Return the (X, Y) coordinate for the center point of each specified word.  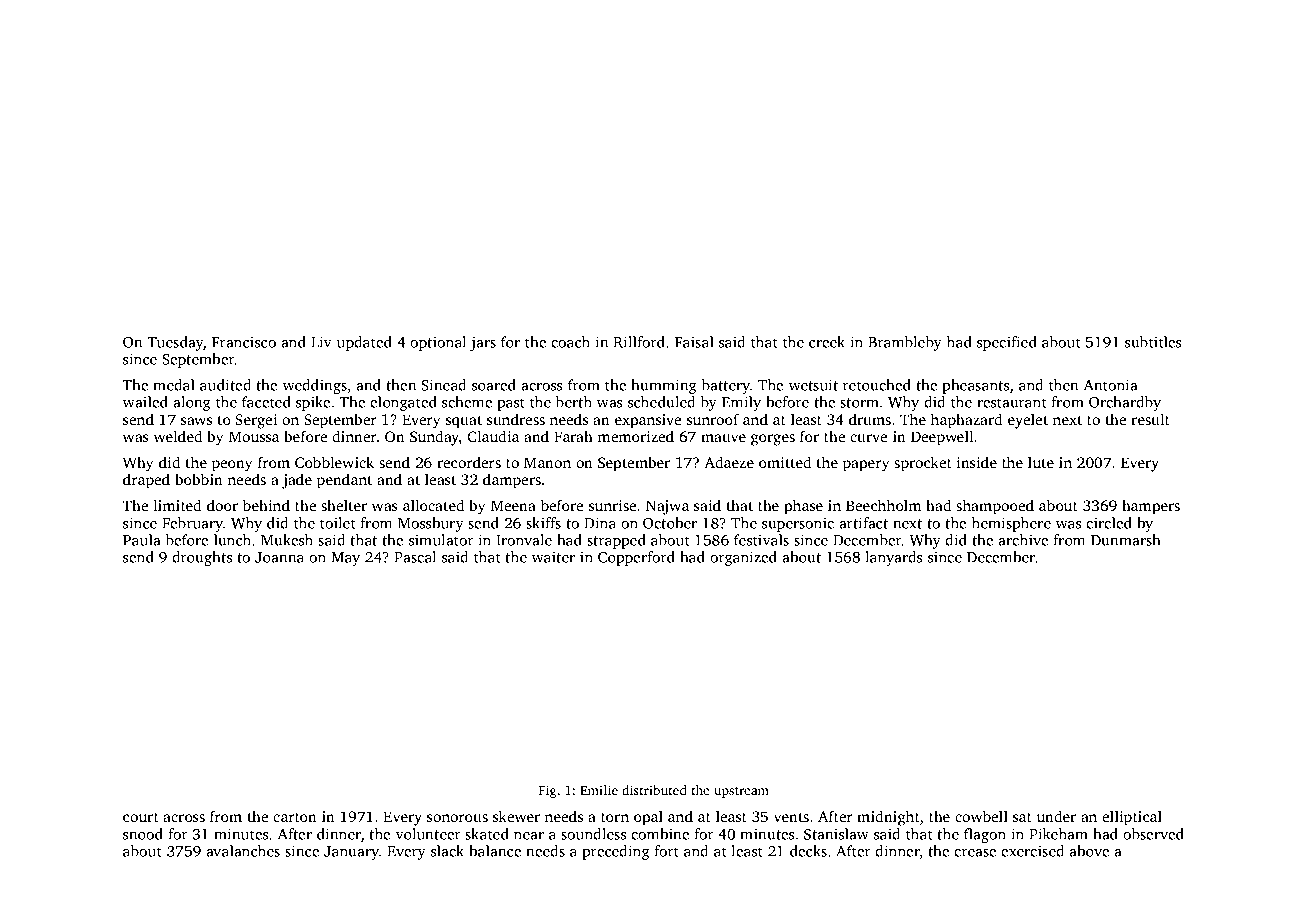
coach (570, 342)
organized (743, 558)
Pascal (415, 557)
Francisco (244, 342)
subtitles (1153, 342)
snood (143, 834)
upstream (742, 792)
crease (975, 853)
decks (808, 851)
